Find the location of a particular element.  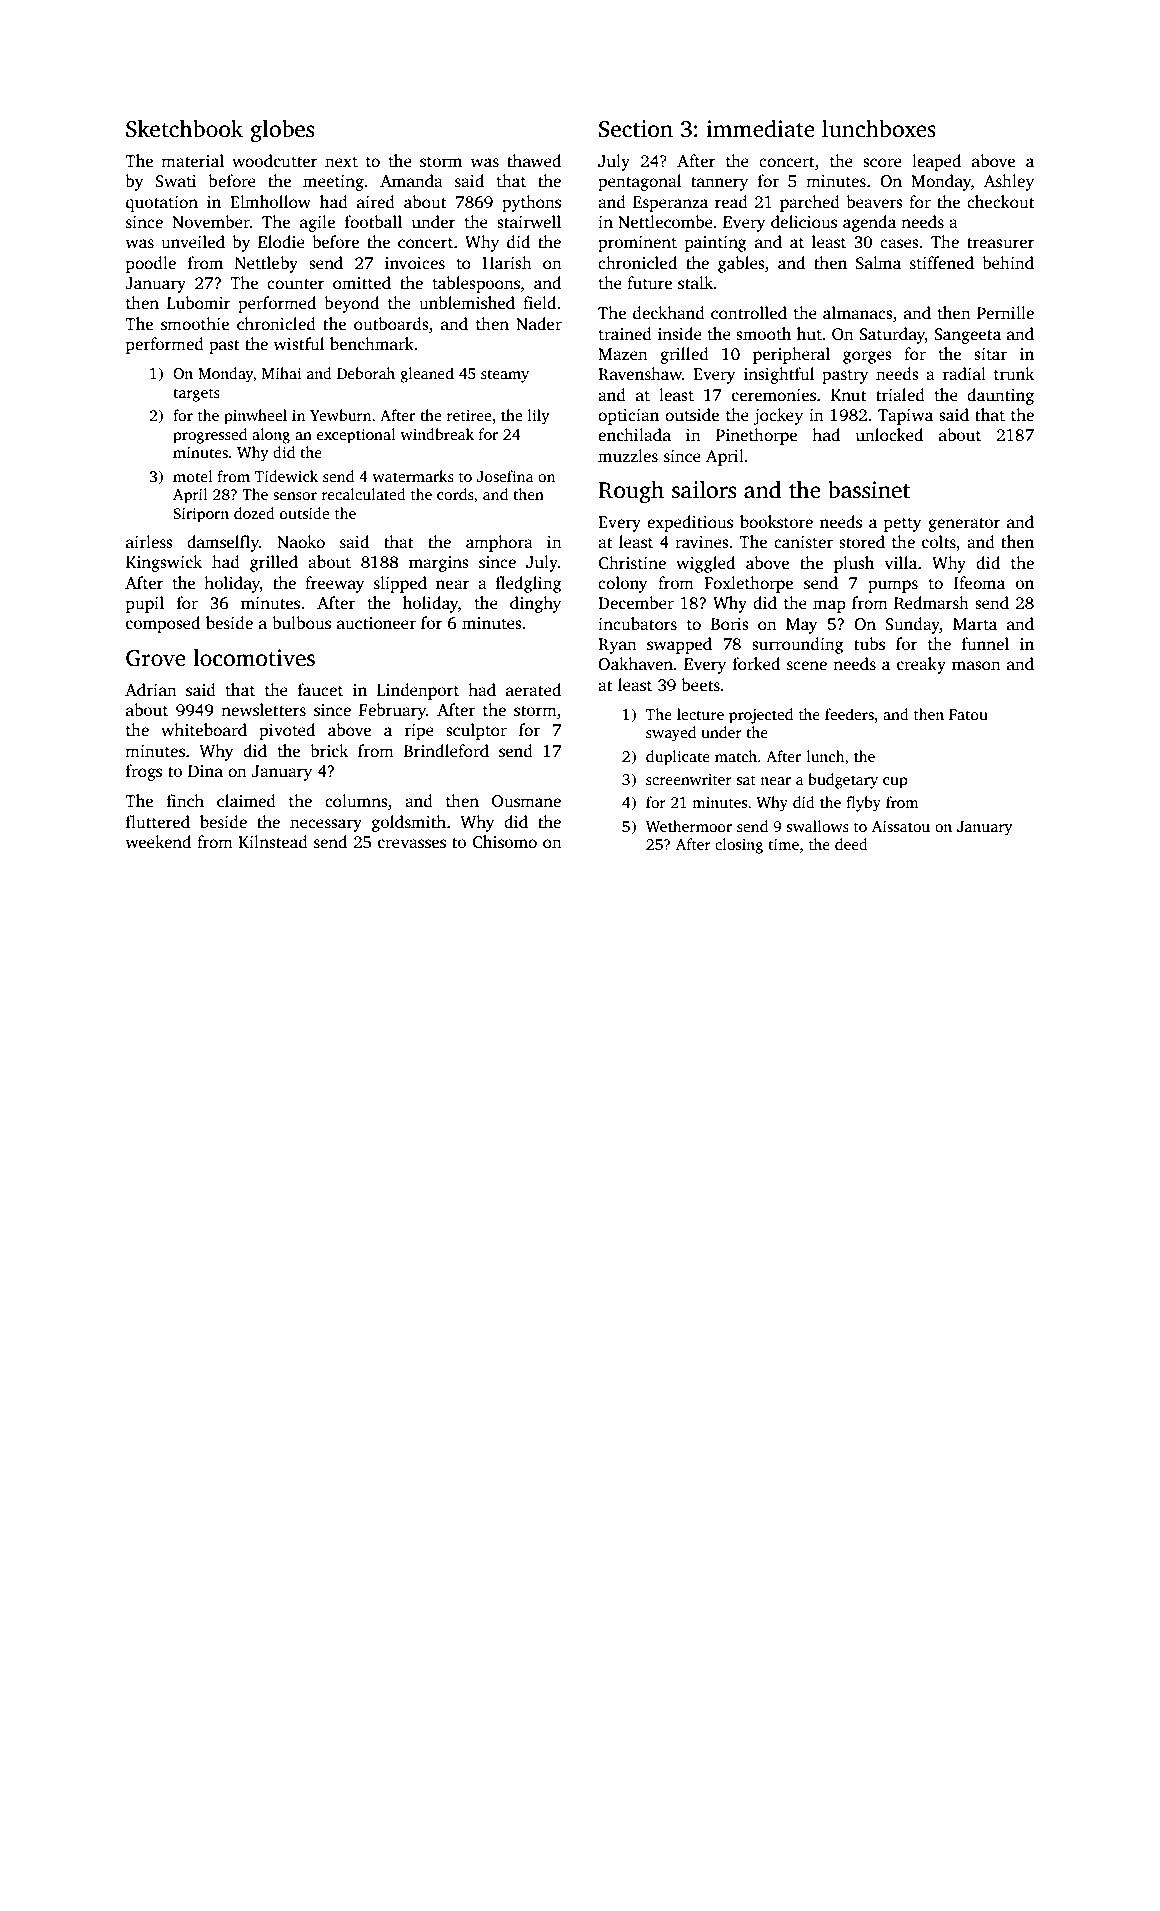

crevasses is located at coordinates (412, 844).
